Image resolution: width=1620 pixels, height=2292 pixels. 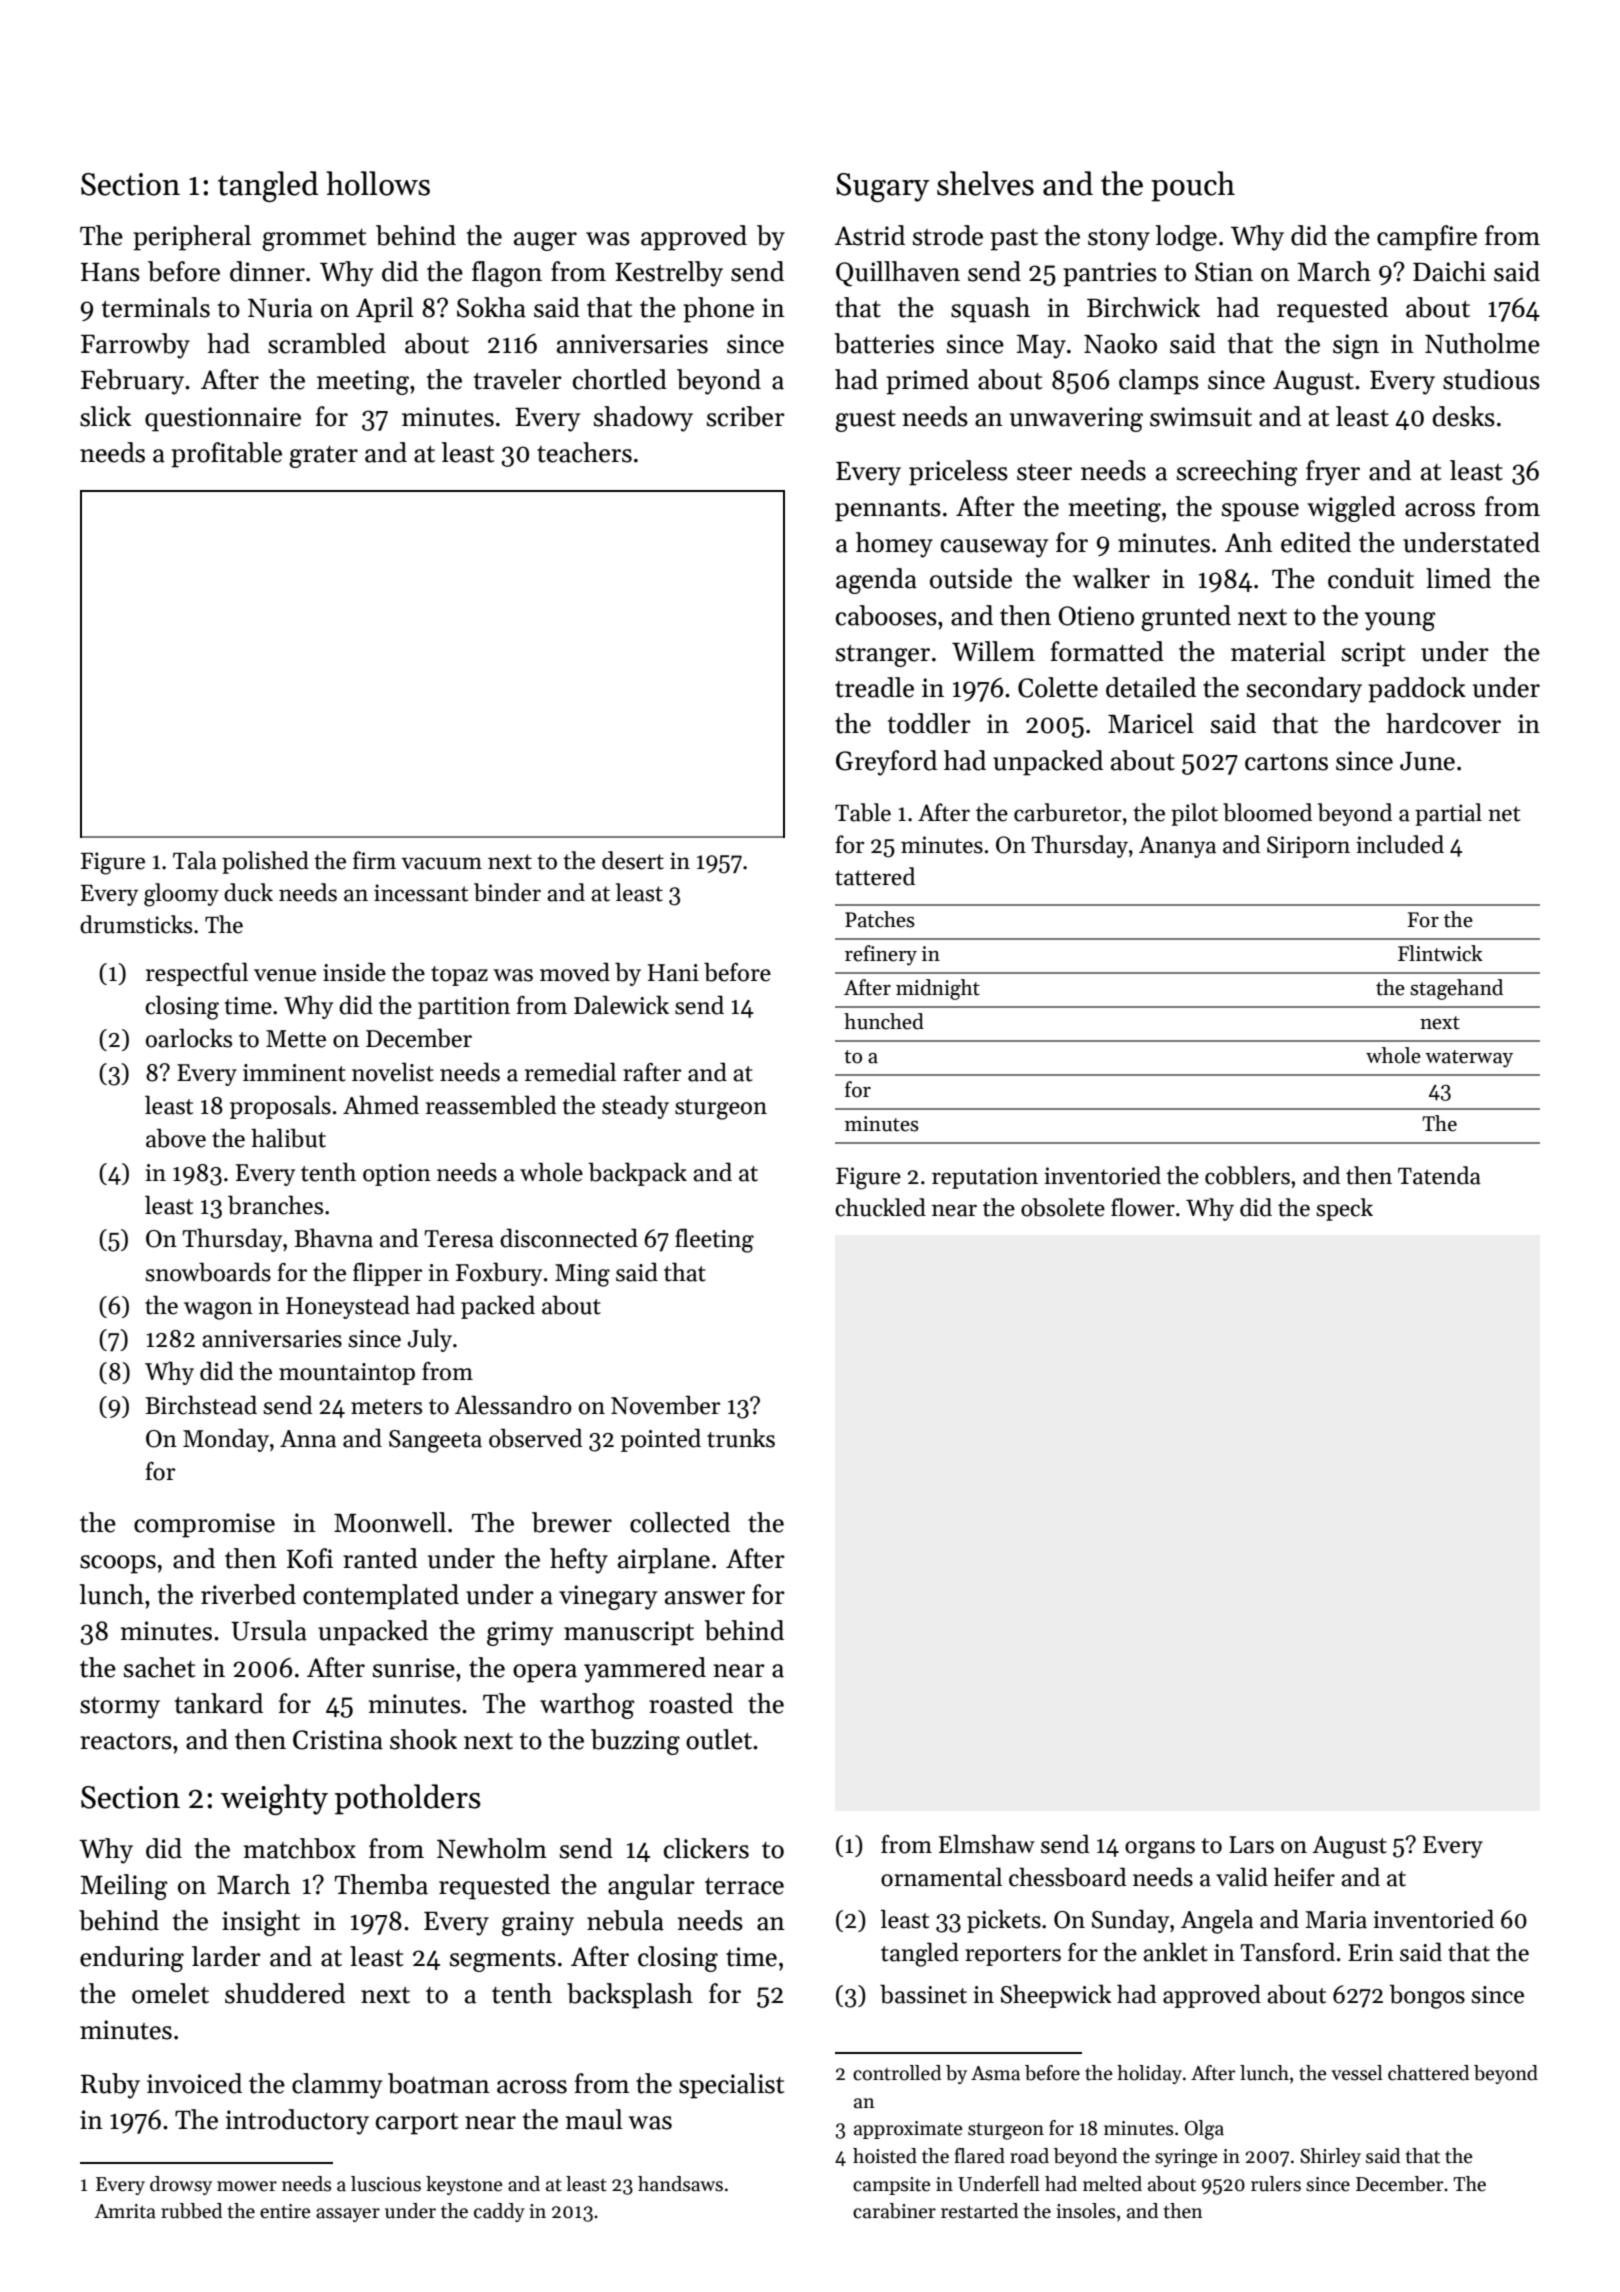 What do you see at coordinates (1193, 186) in the image?
I see `pouch` at bounding box center [1193, 186].
